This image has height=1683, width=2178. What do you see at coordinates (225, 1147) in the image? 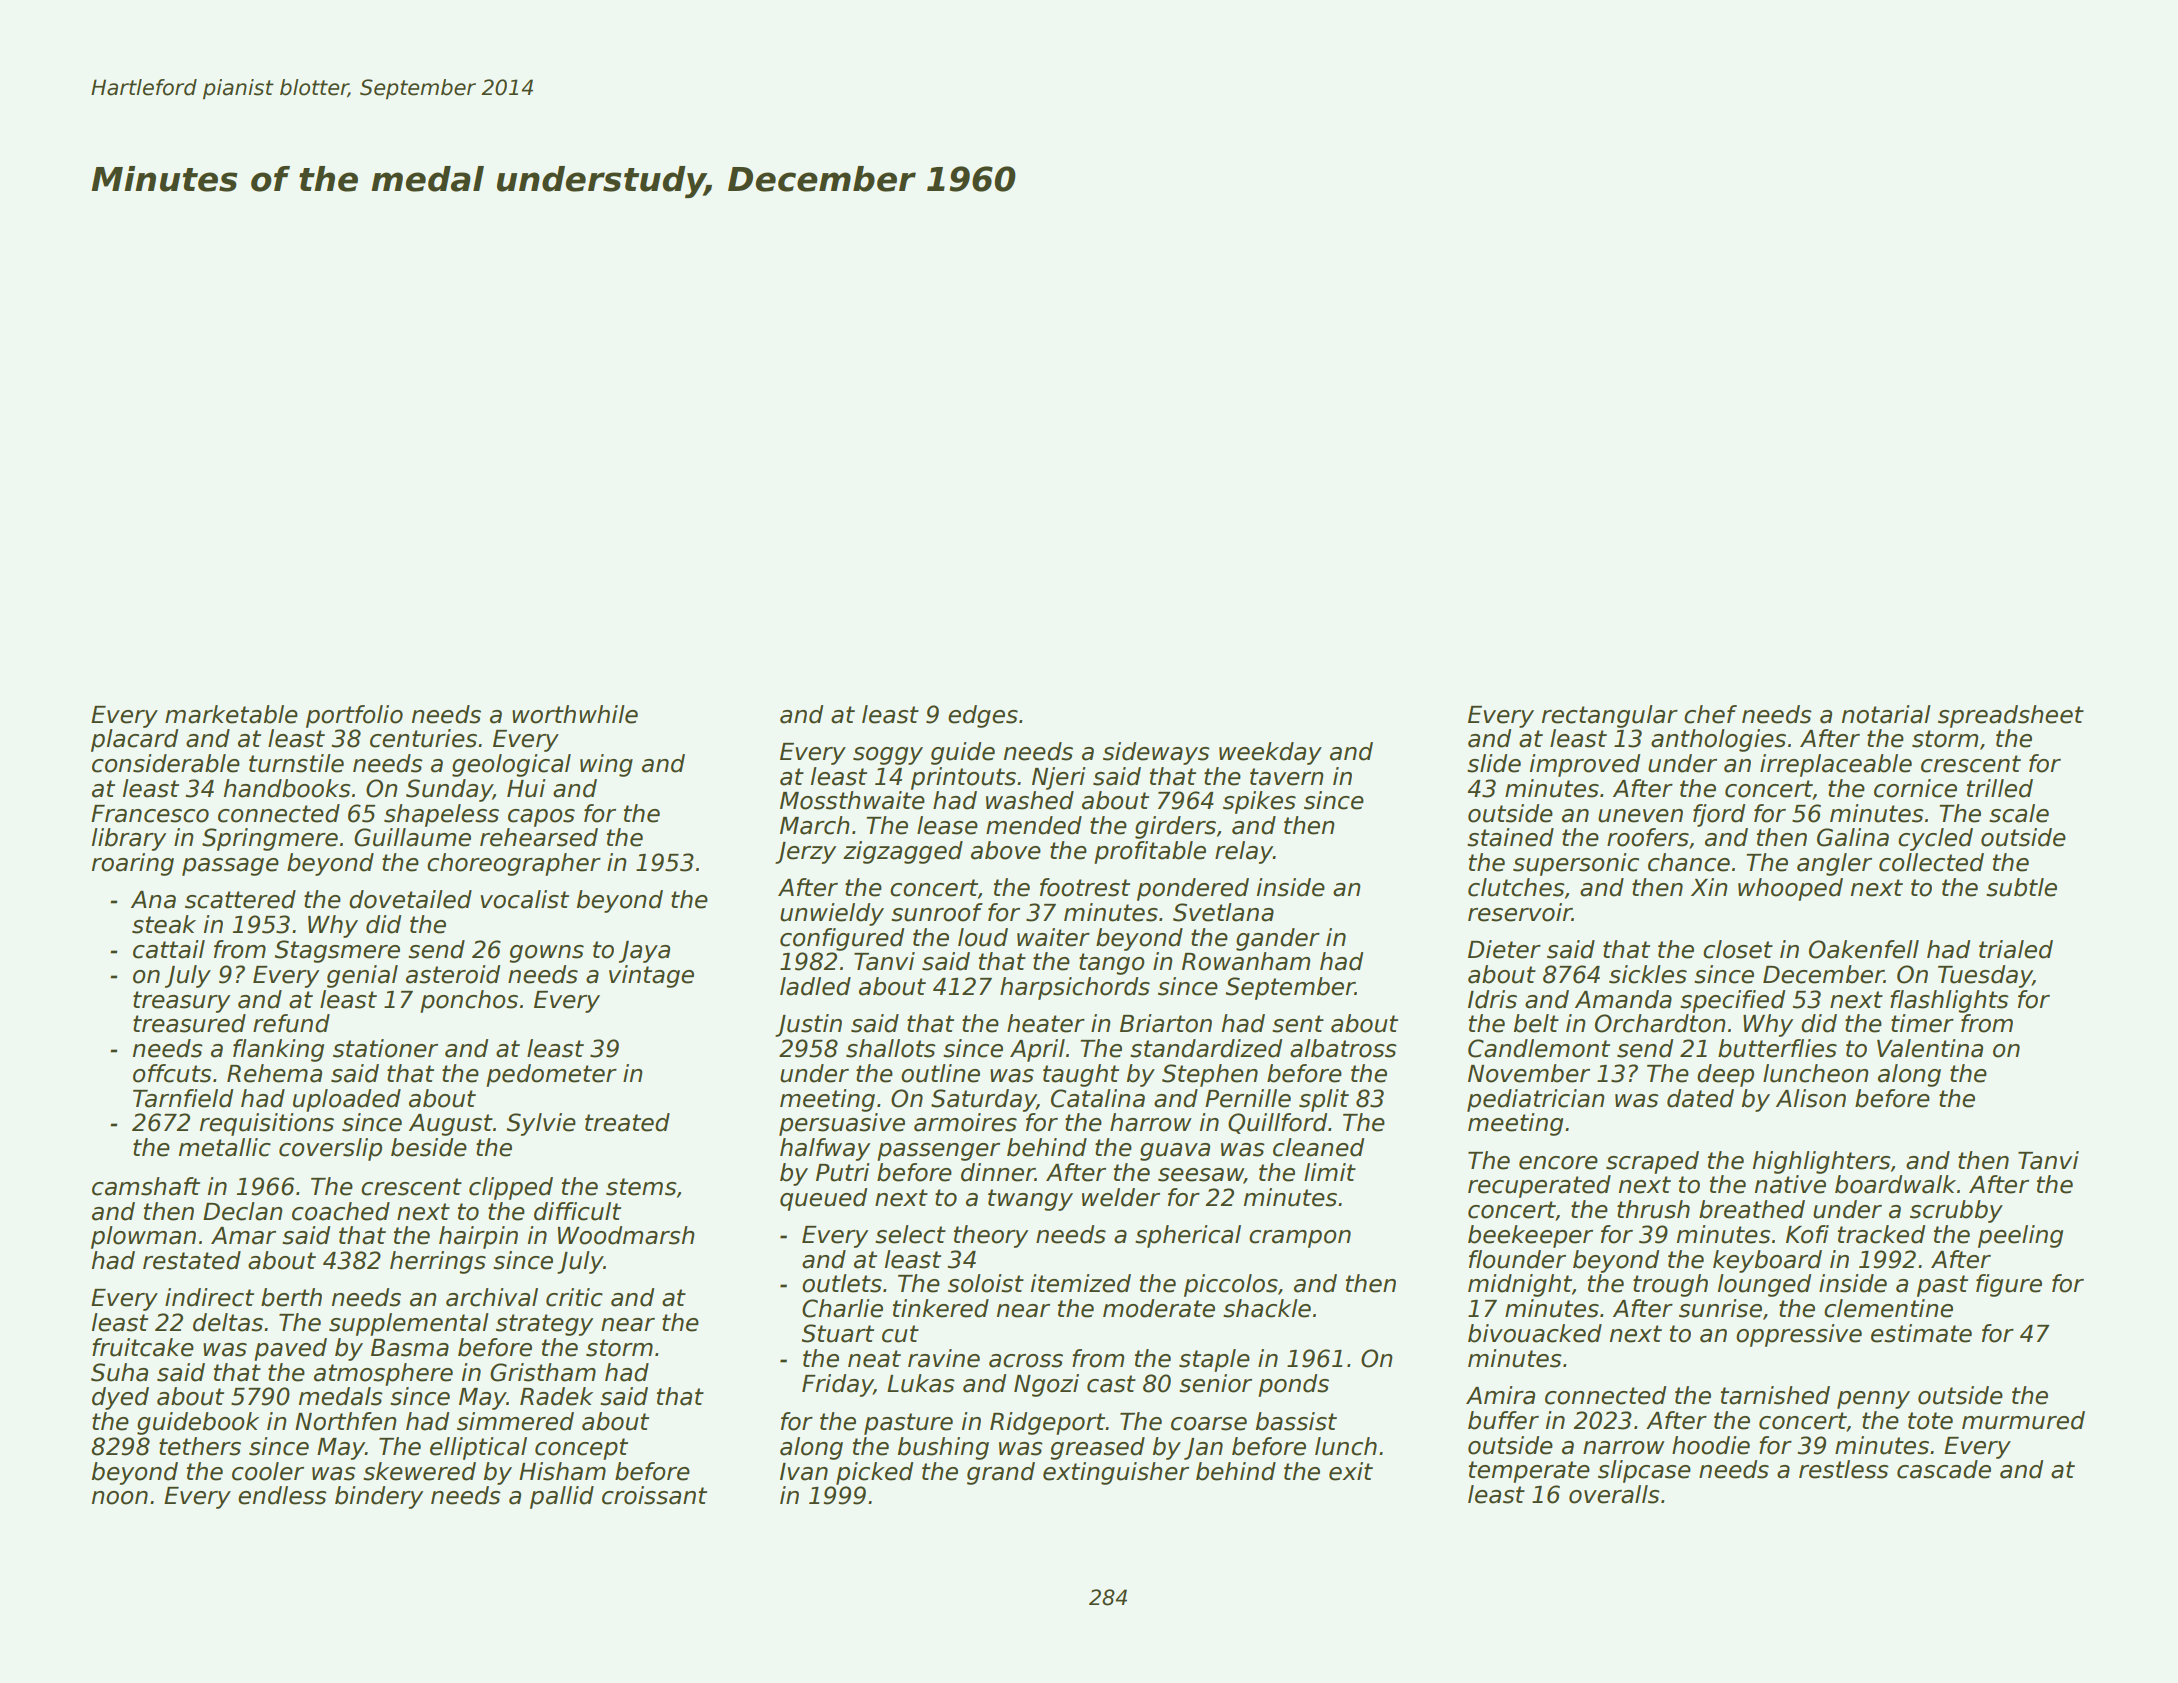
I see `metallic` at bounding box center [225, 1147].
